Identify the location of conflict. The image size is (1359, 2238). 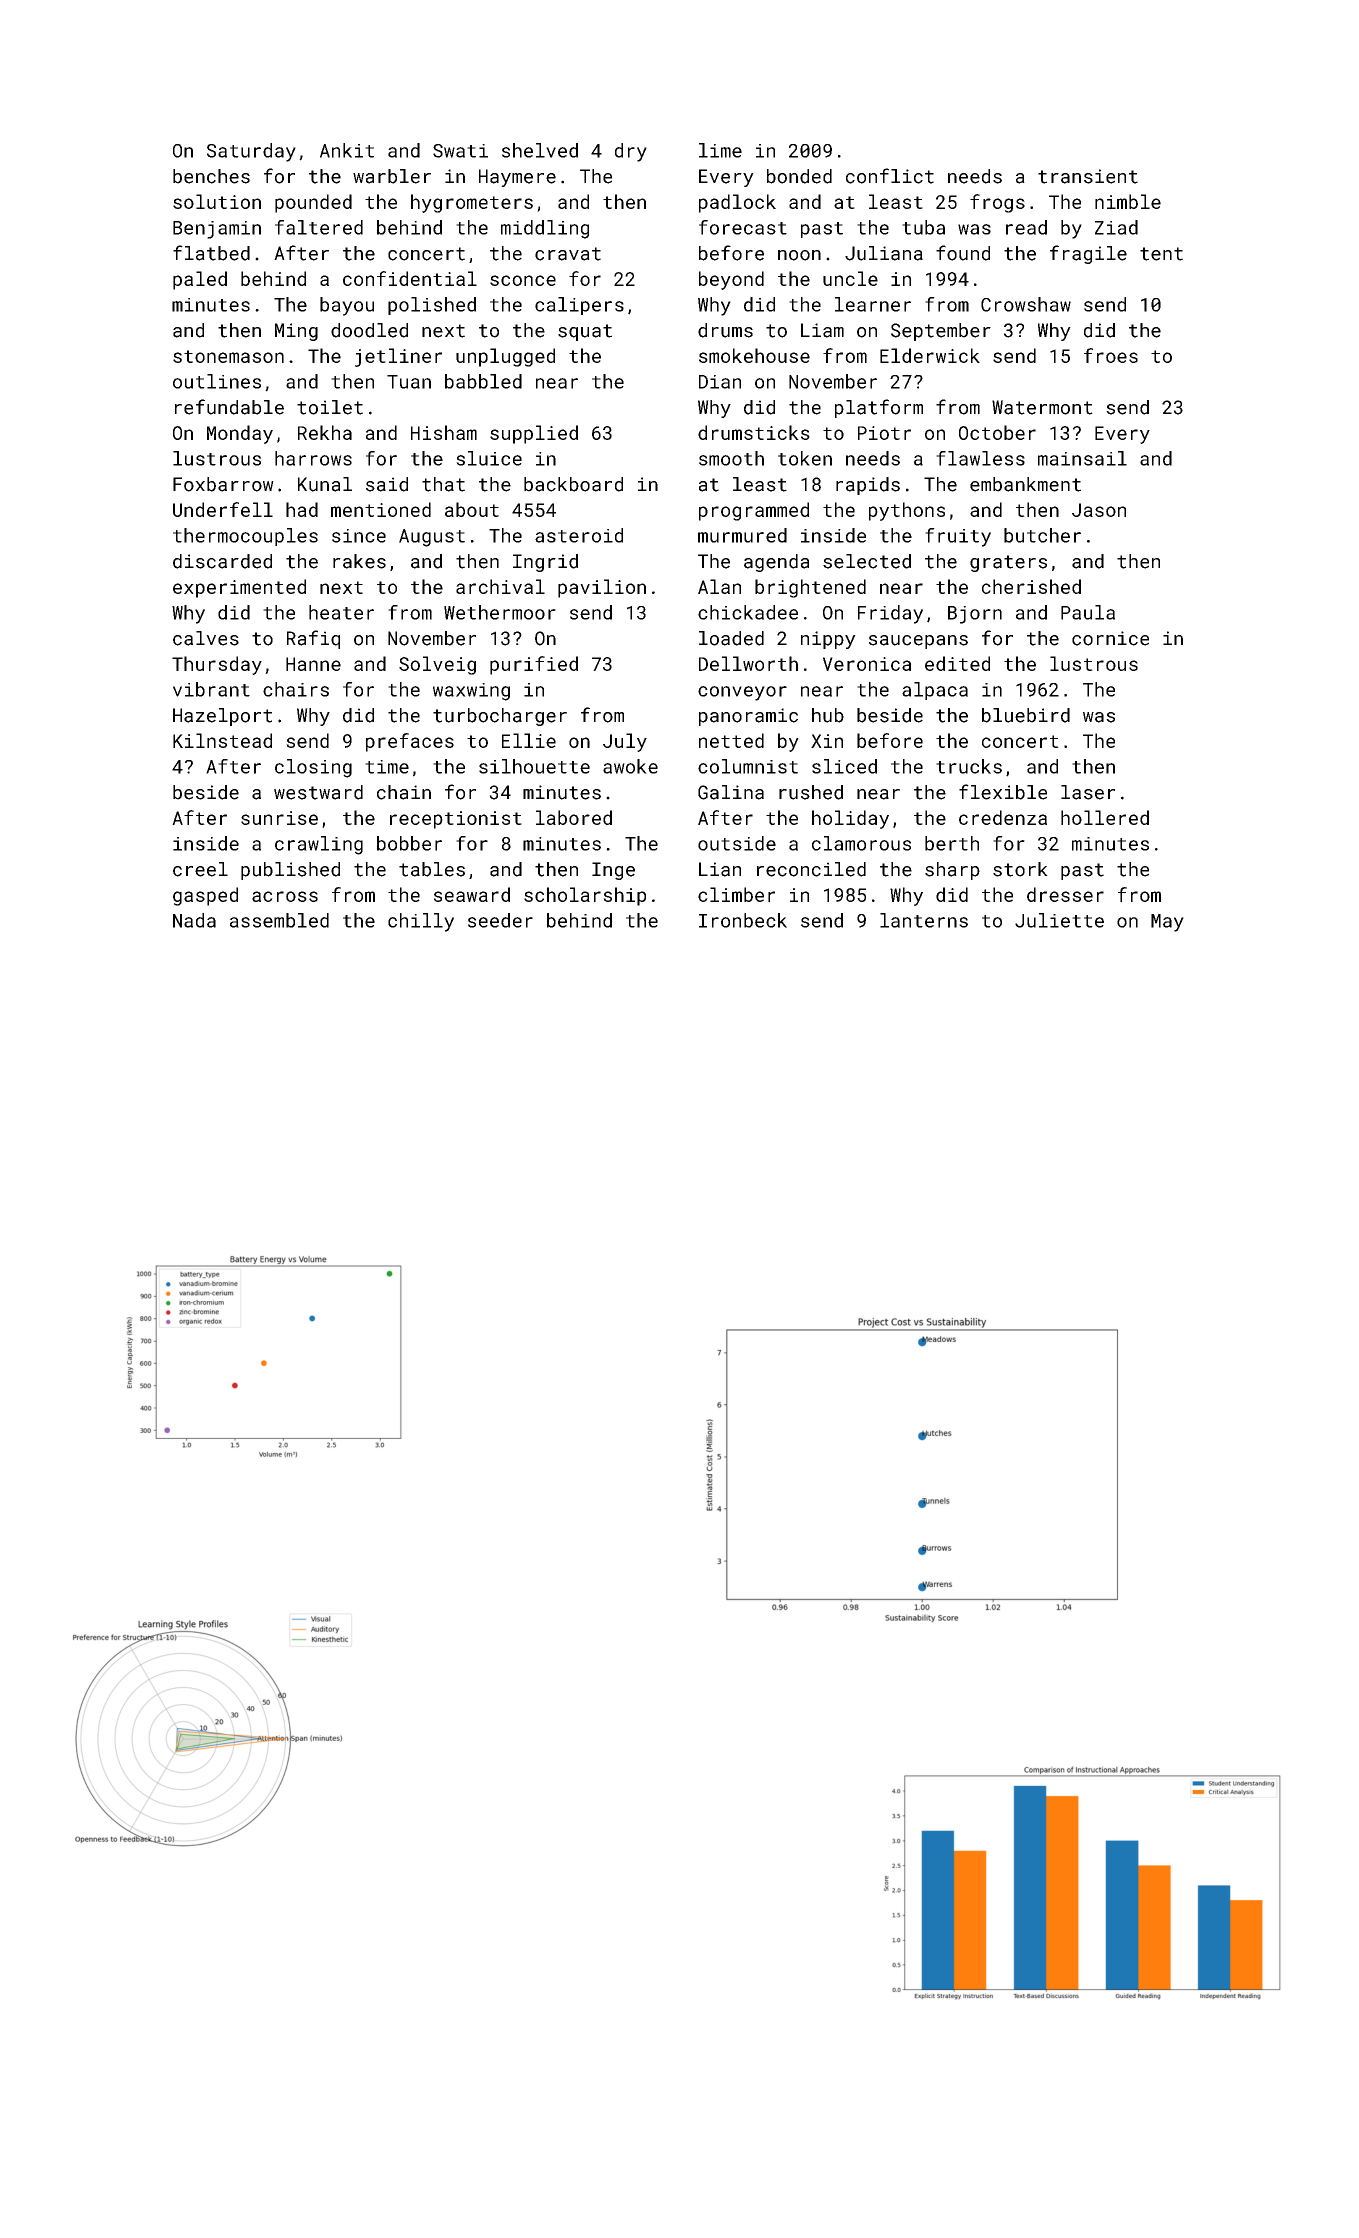
(890, 176).
